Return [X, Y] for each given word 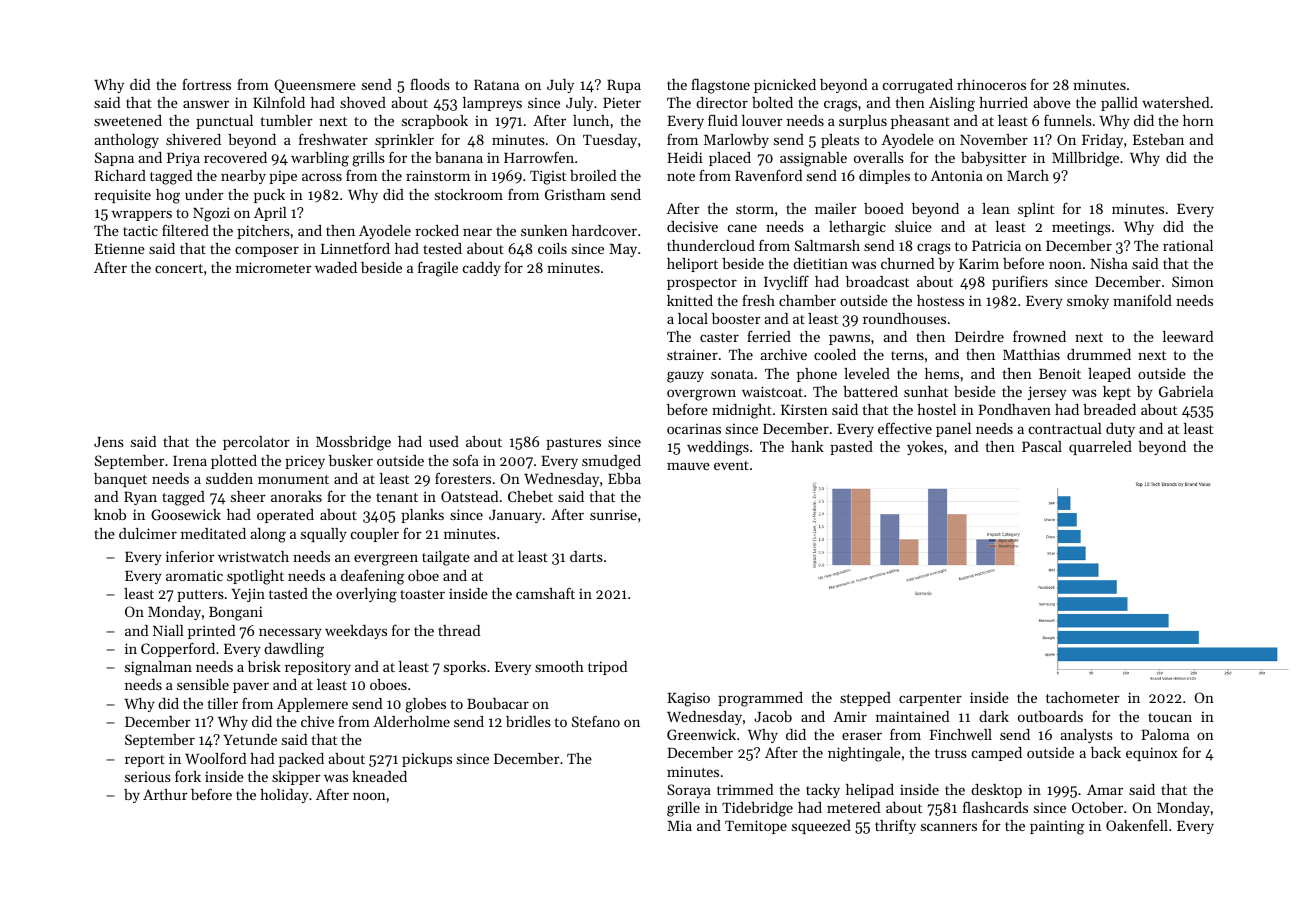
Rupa [624, 86]
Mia [679, 825]
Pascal [1042, 446]
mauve [688, 466]
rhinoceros [991, 84]
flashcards [995, 807]
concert [179, 268]
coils [552, 248]
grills [368, 159]
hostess [940, 300]
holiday [284, 796]
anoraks [296, 496]
